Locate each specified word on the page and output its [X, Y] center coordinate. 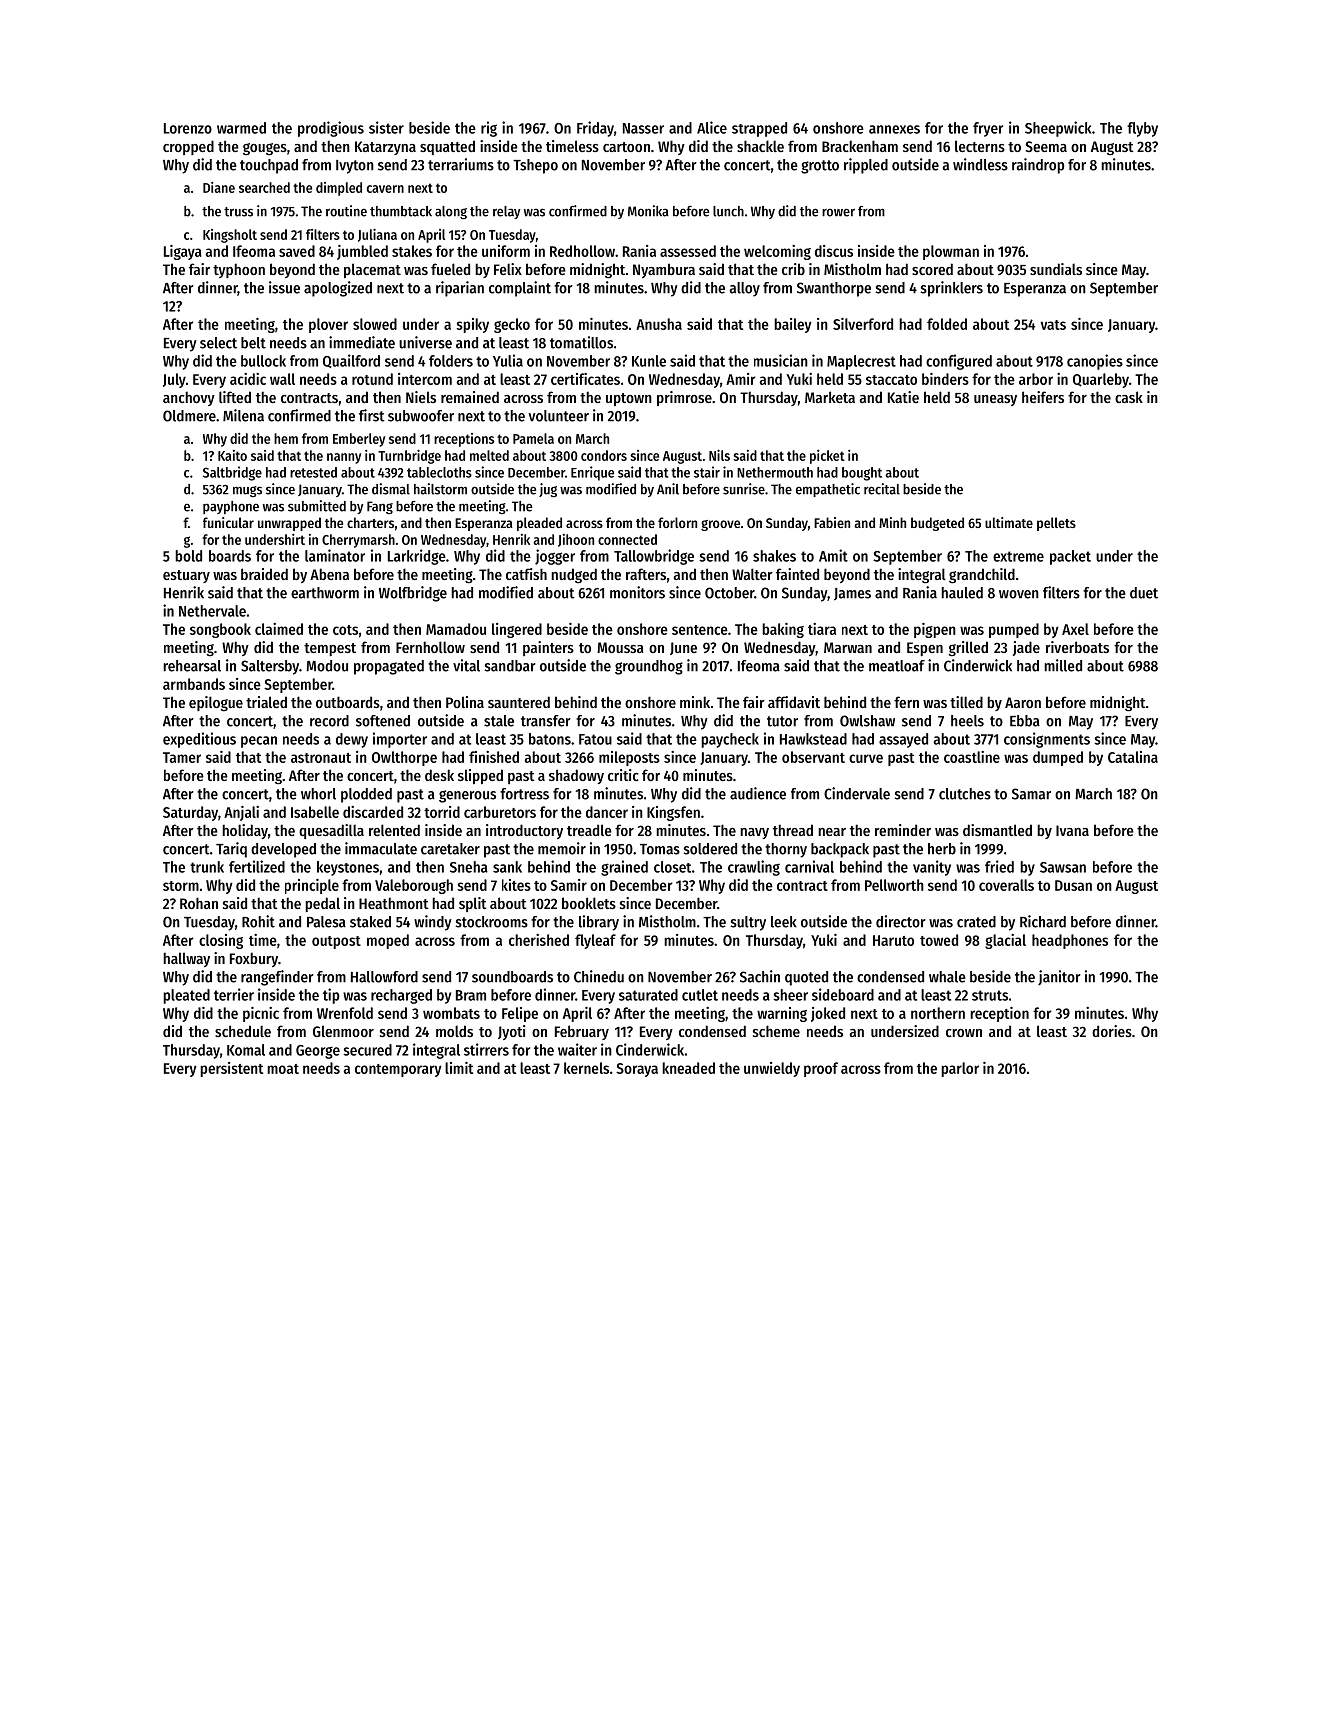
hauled [962, 593]
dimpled [339, 189]
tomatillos [581, 342]
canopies [1095, 362]
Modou [327, 666]
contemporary [398, 1070]
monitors [637, 592]
